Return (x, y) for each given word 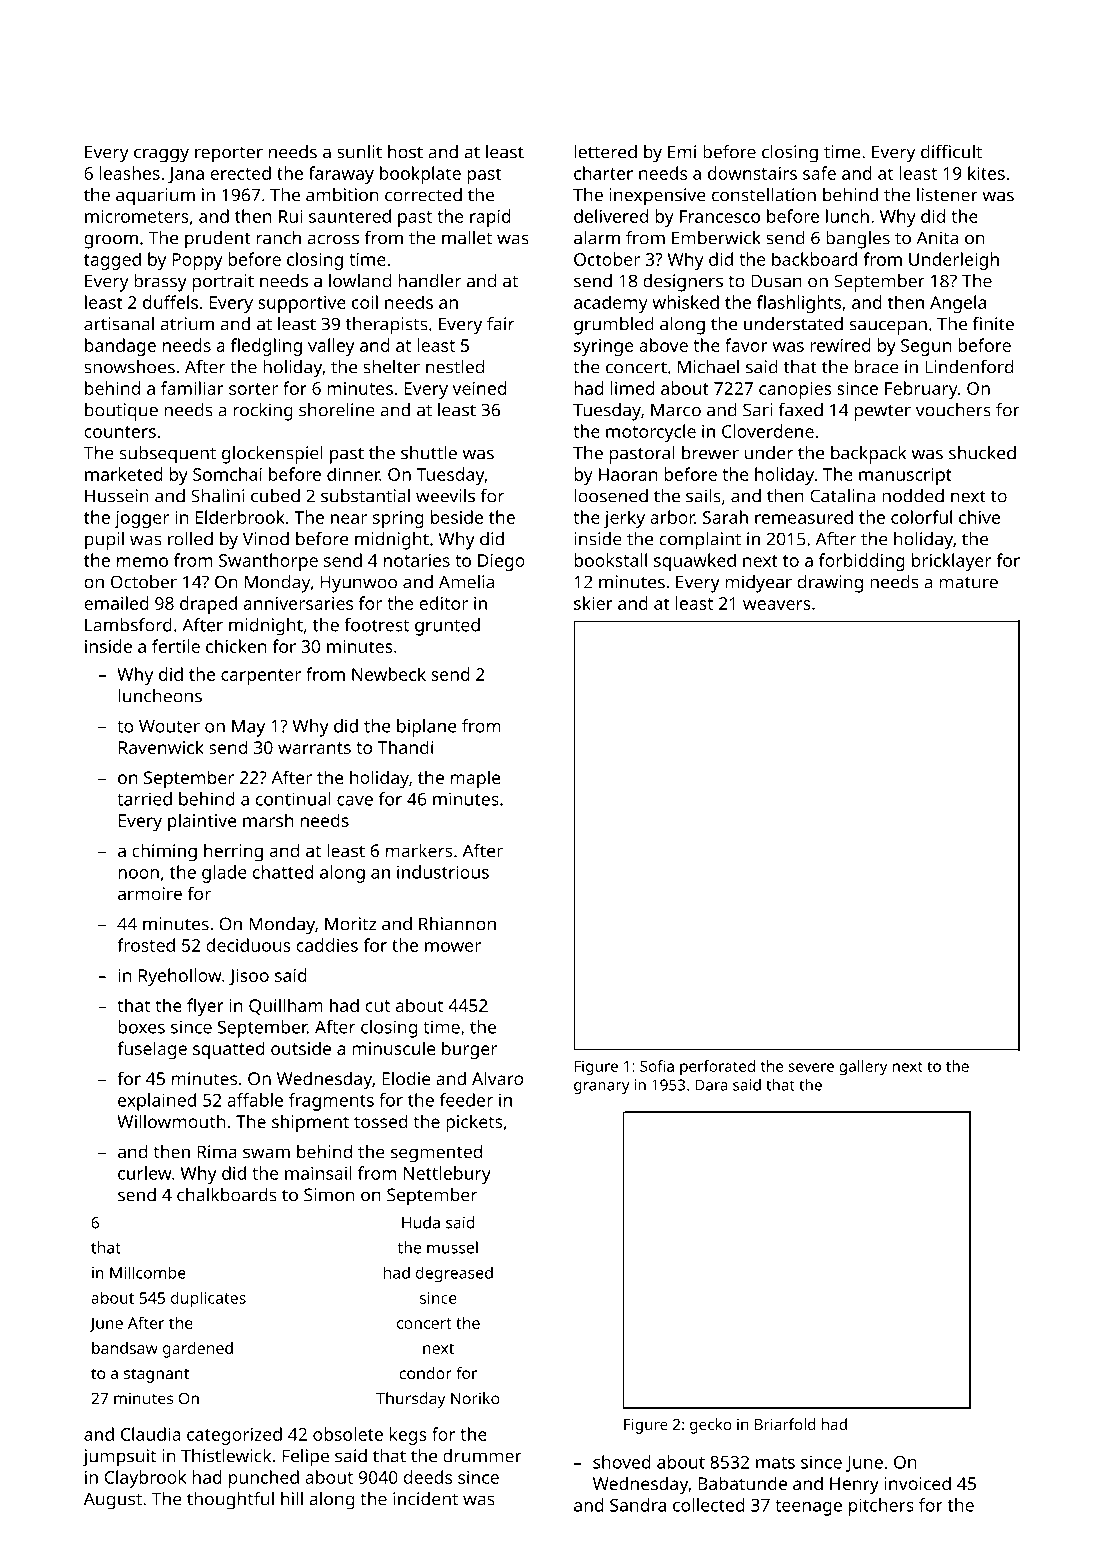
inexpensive (658, 197)
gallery (863, 1068)
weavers (777, 605)
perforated (717, 1068)
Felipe (305, 1458)
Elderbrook (240, 517)
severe (811, 1067)
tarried (144, 799)
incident (425, 1499)
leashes (130, 173)
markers (419, 850)
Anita (937, 238)
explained (157, 1102)
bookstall (610, 560)
